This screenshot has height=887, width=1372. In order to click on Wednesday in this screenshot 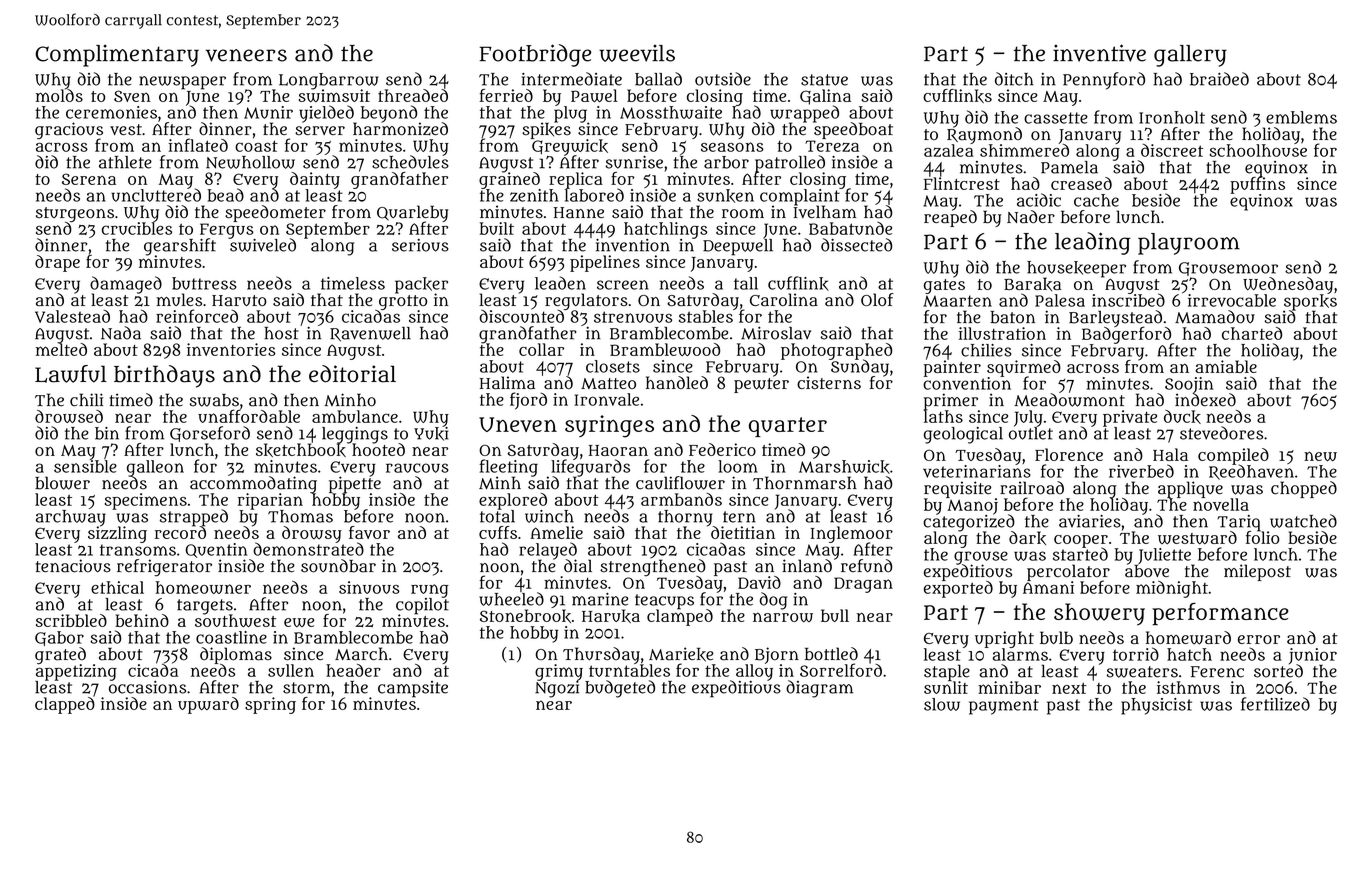, I will do `click(1288, 285)`.
